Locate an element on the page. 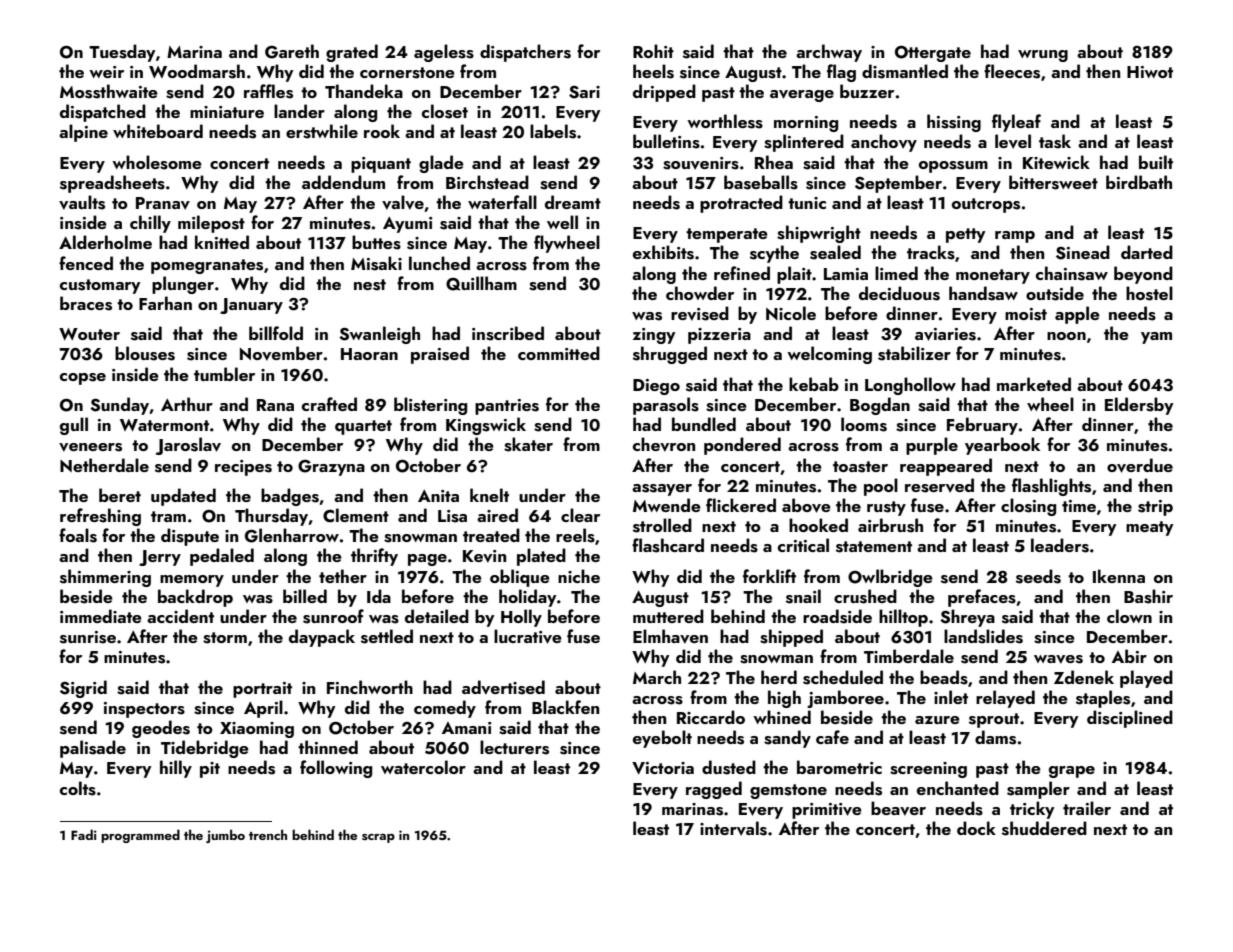 The width and height of the page is (1233, 952). inspectors is located at coordinates (144, 710).
